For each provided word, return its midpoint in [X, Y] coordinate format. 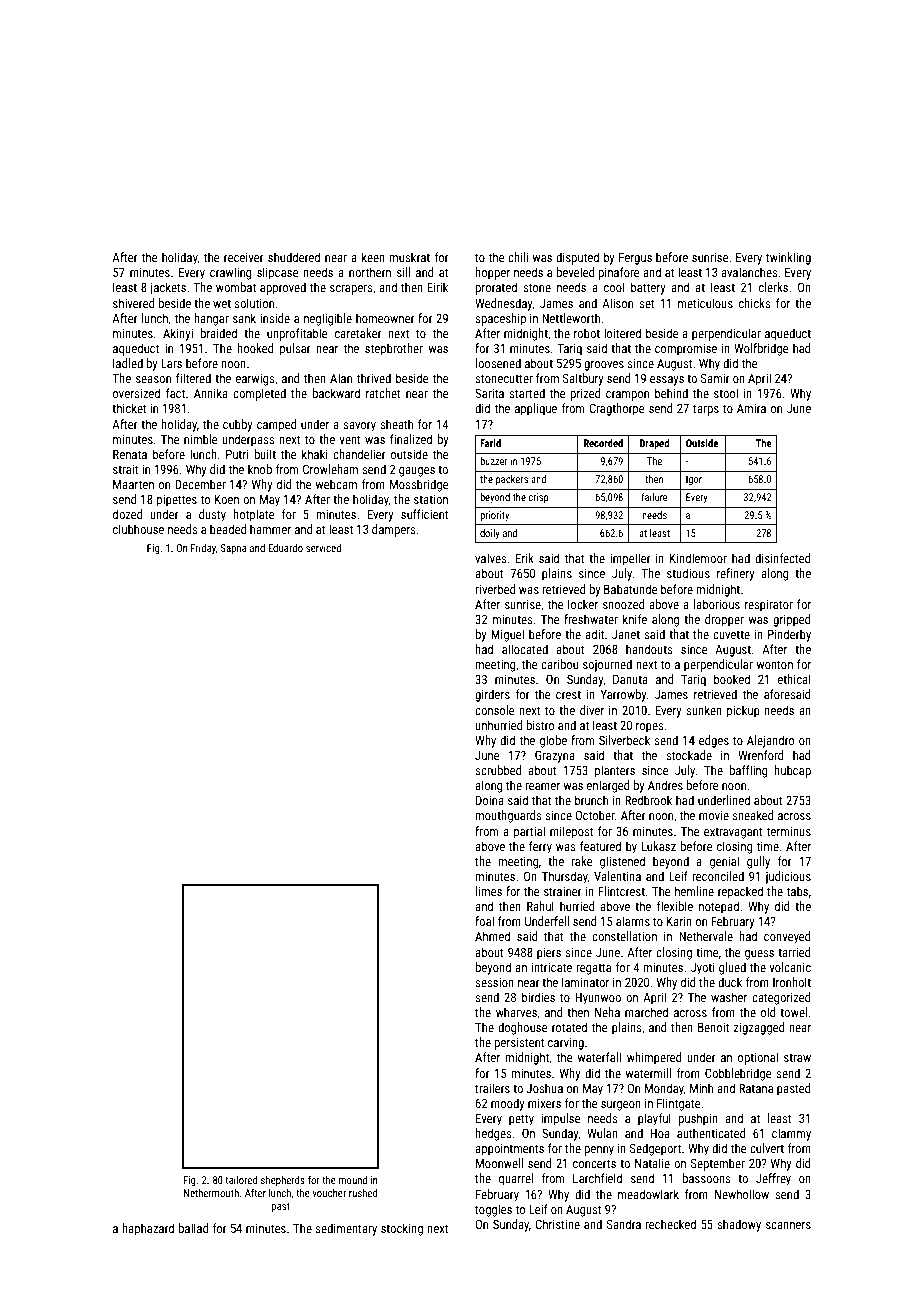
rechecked [670, 1224]
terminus [789, 831]
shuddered [294, 257]
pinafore [619, 273]
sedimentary [346, 1229]
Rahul [540, 906]
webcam [336, 484]
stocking [402, 1229]
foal [484, 921]
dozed [128, 514]
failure [655, 497]
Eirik [437, 287]
